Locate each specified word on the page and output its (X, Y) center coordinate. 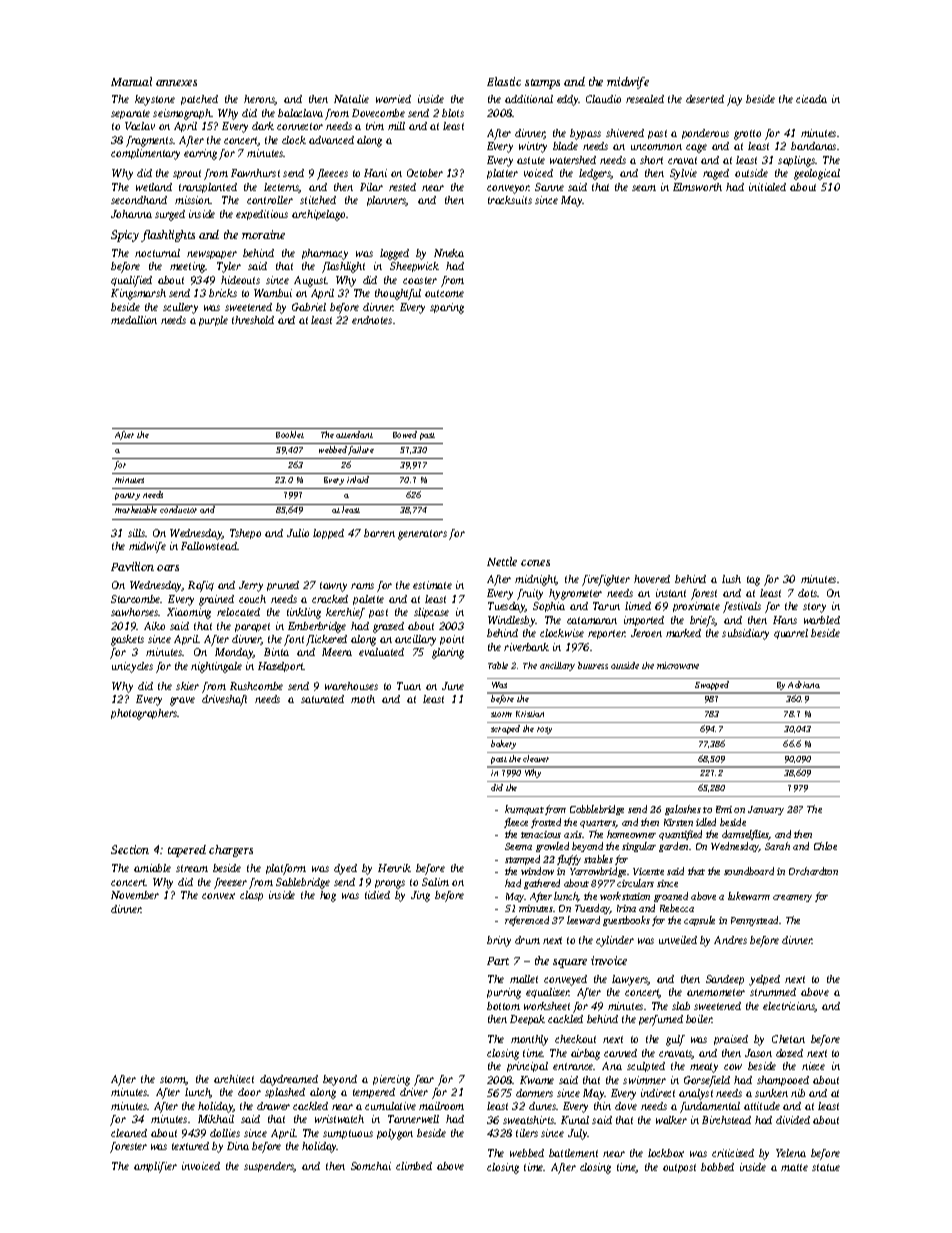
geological (817, 174)
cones (535, 563)
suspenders (269, 1167)
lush (731, 579)
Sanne (549, 187)
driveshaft (224, 700)
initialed (767, 187)
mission (192, 200)
